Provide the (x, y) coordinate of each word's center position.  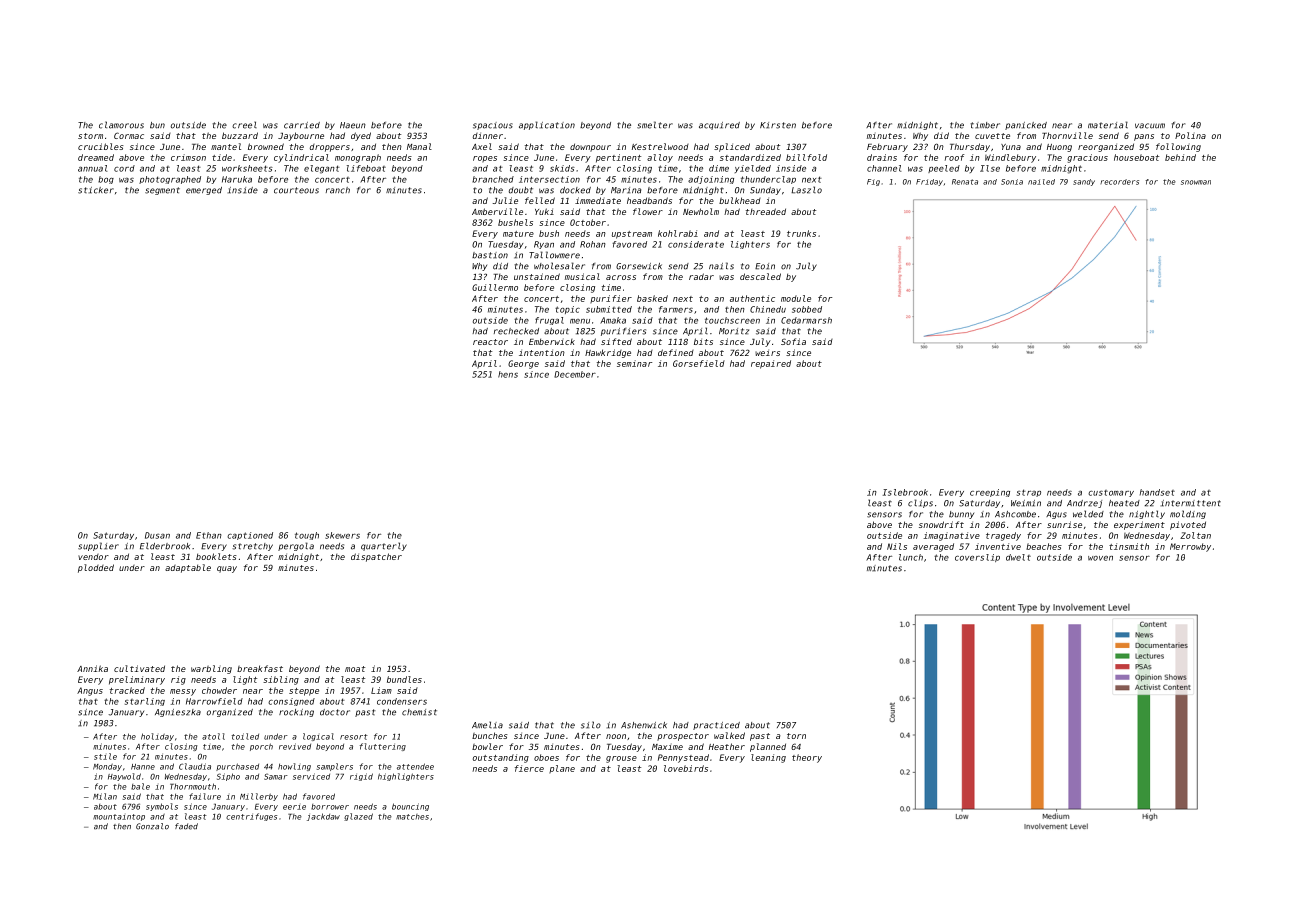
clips (920, 503)
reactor (490, 342)
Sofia (793, 341)
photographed (170, 180)
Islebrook (905, 492)
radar (701, 276)
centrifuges (251, 817)
